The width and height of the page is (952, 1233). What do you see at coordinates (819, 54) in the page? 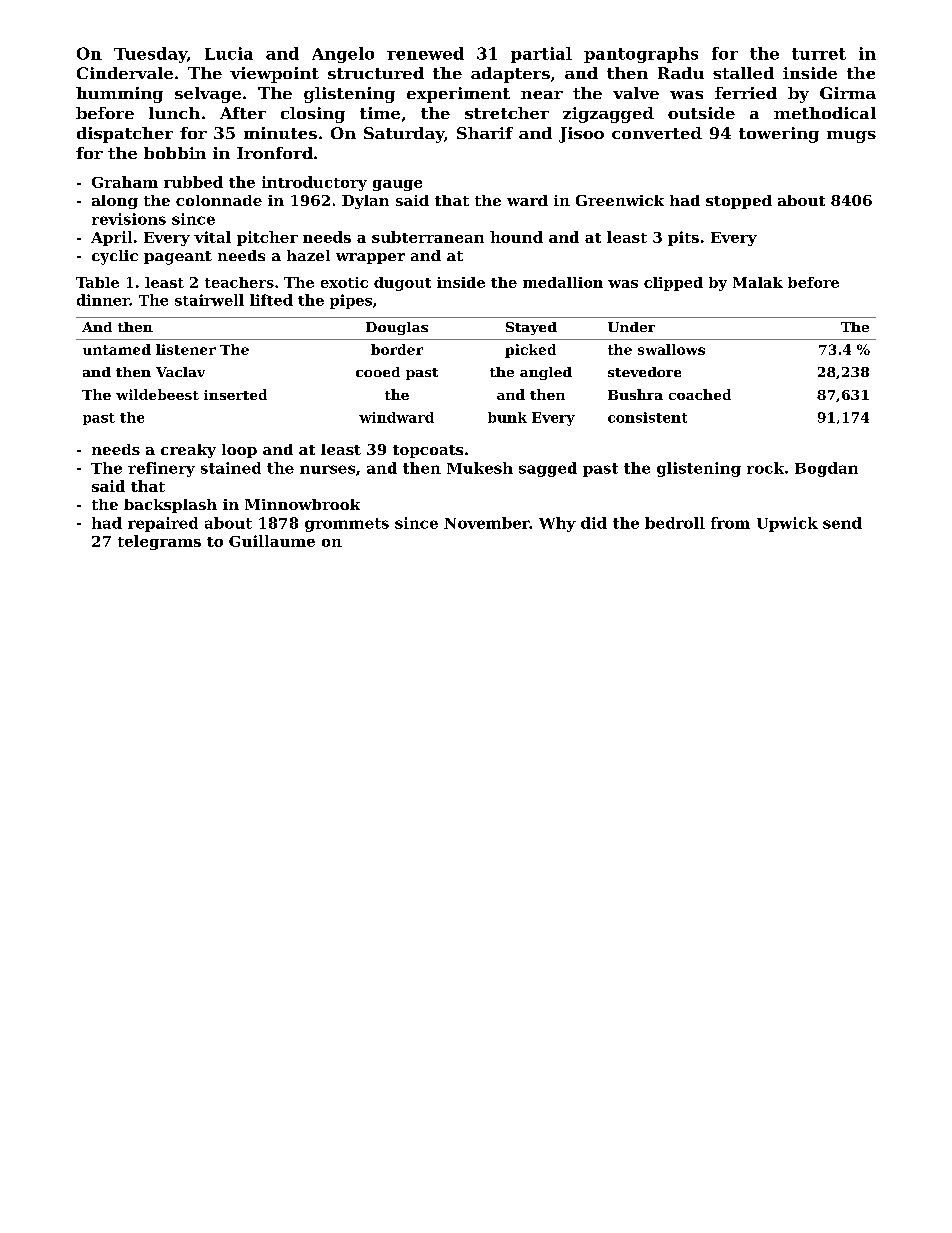
I see `turret` at bounding box center [819, 54].
